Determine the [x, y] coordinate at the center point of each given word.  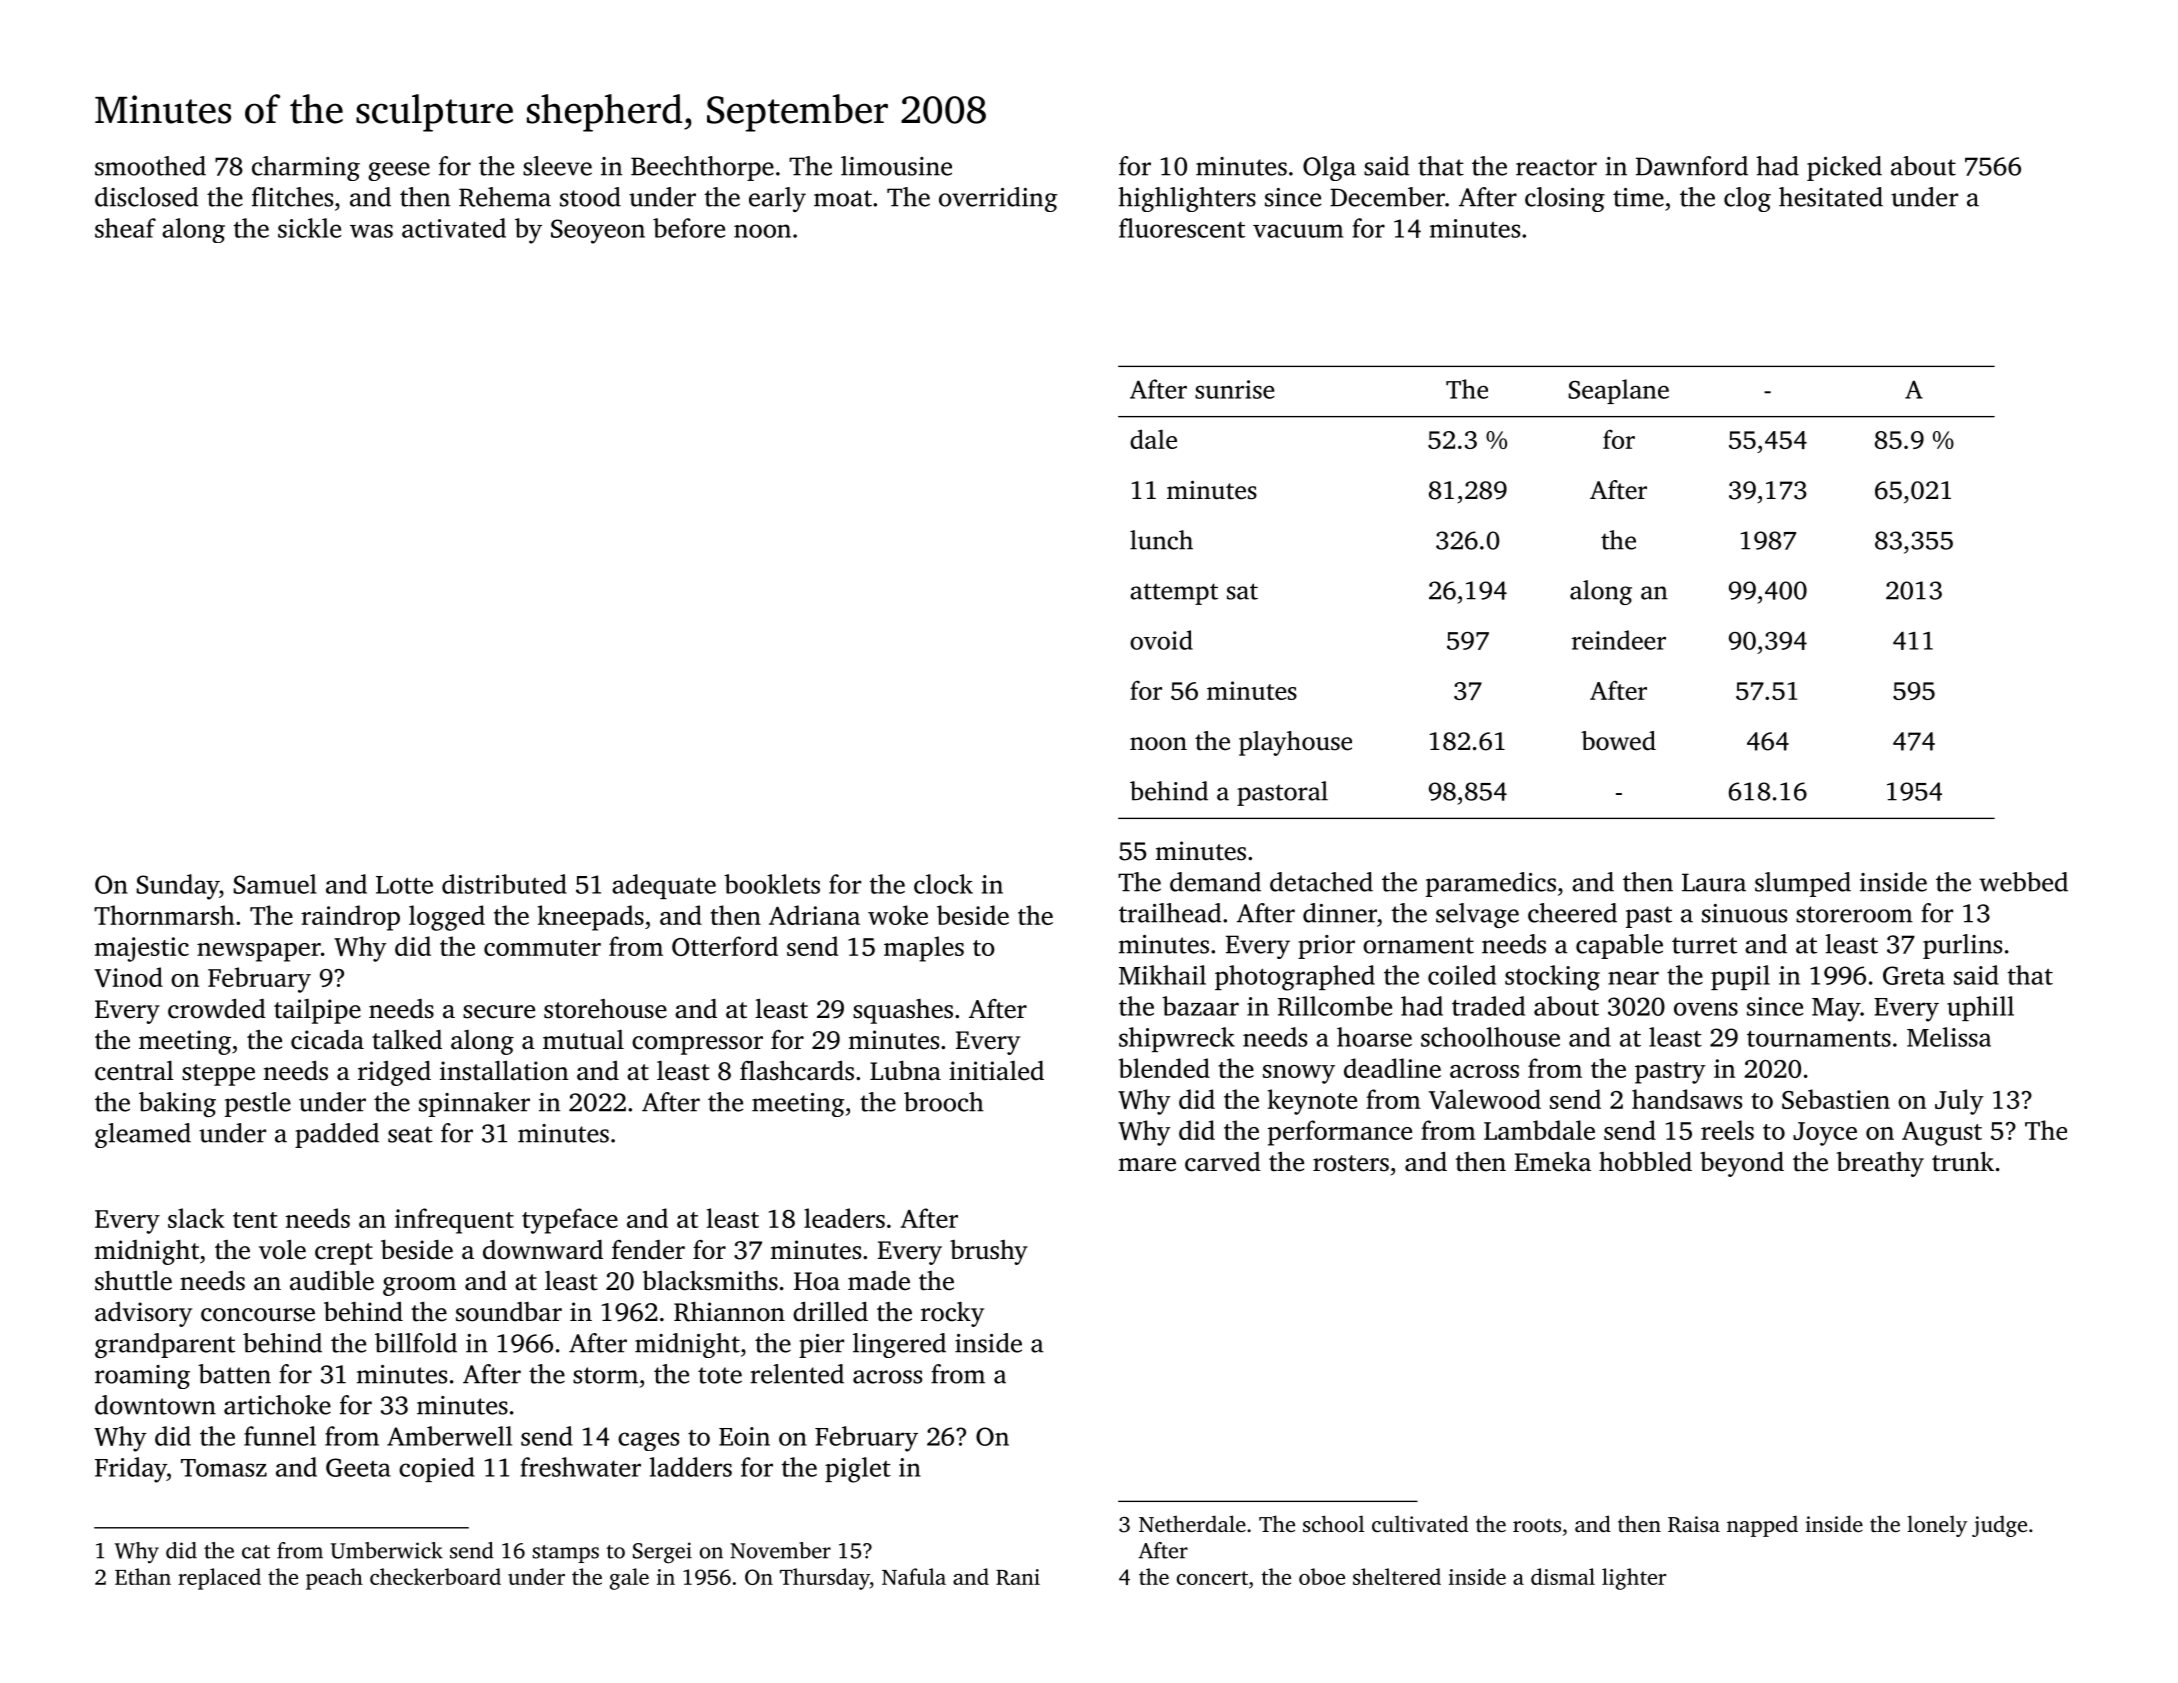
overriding [998, 199]
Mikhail [1162, 975]
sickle [309, 228]
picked [1844, 168]
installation [504, 1071]
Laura [1714, 882]
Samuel [275, 884]
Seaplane [1619, 391]
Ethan [143, 1576]
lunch [1161, 540]
